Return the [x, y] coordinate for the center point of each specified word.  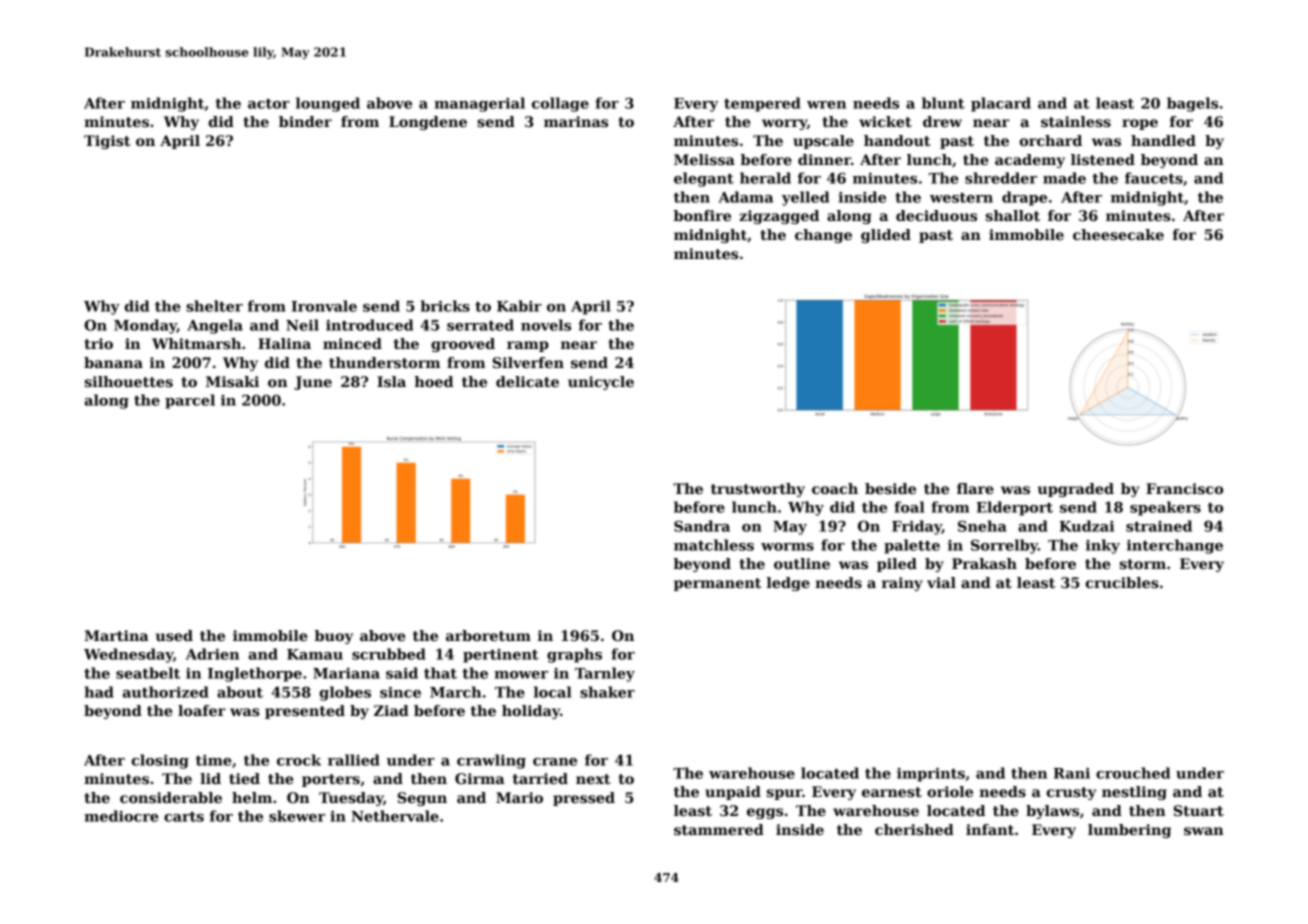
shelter [214, 306]
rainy [902, 584]
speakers [1165, 508]
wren [826, 105]
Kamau [315, 654]
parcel [190, 401]
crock [299, 760]
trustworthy [758, 490]
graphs [574, 655]
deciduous [936, 215]
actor [269, 104]
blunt [943, 103]
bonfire [702, 215]
